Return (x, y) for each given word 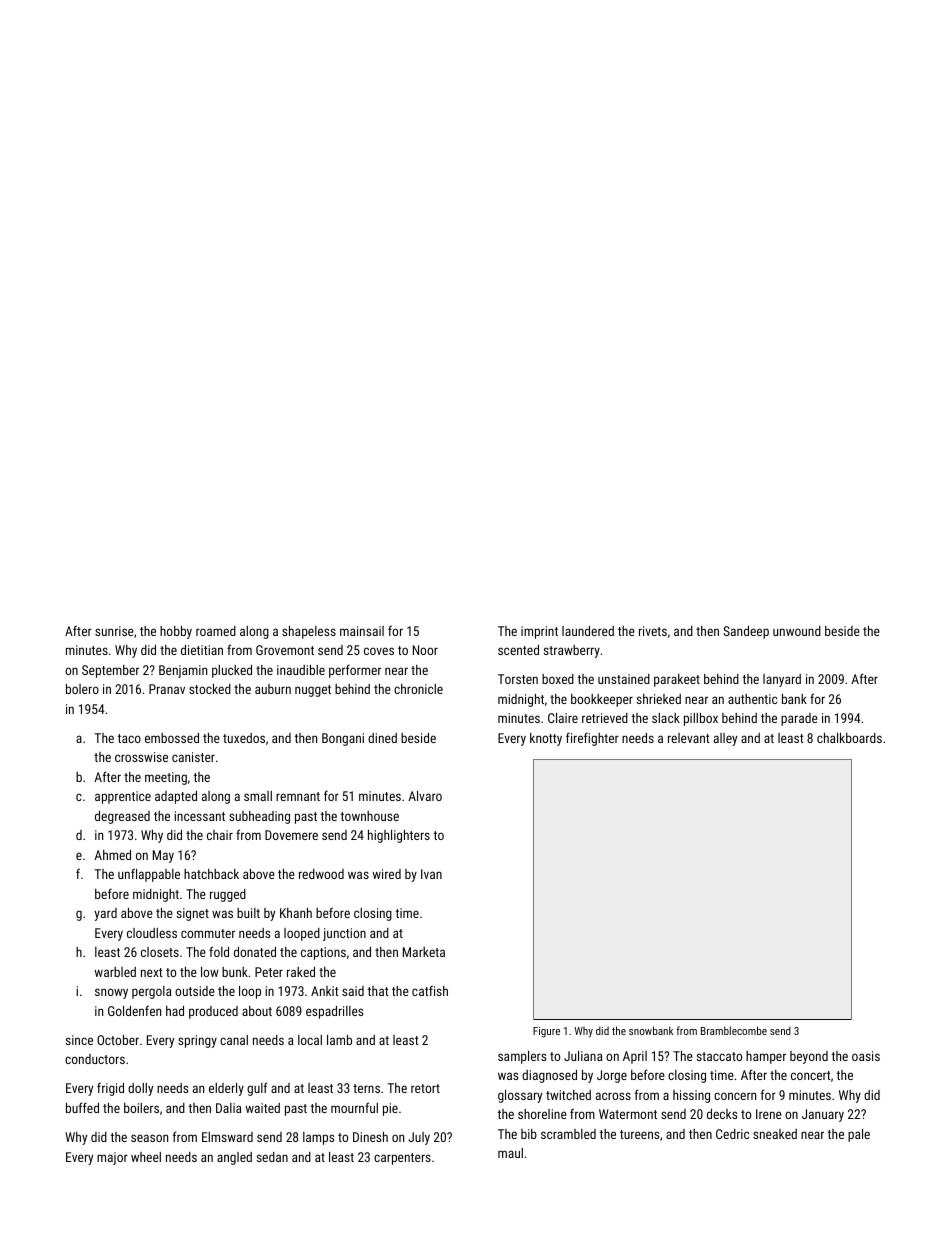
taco (129, 738)
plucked (232, 671)
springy (197, 1041)
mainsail (362, 631)
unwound (797, 631)
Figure (546, 1032)
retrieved (605, 718)
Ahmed (112, 855)
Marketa (424, 952)
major (112, 1158)
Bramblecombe (734, 1030)
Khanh (296, 913)
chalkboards (849, 738)
